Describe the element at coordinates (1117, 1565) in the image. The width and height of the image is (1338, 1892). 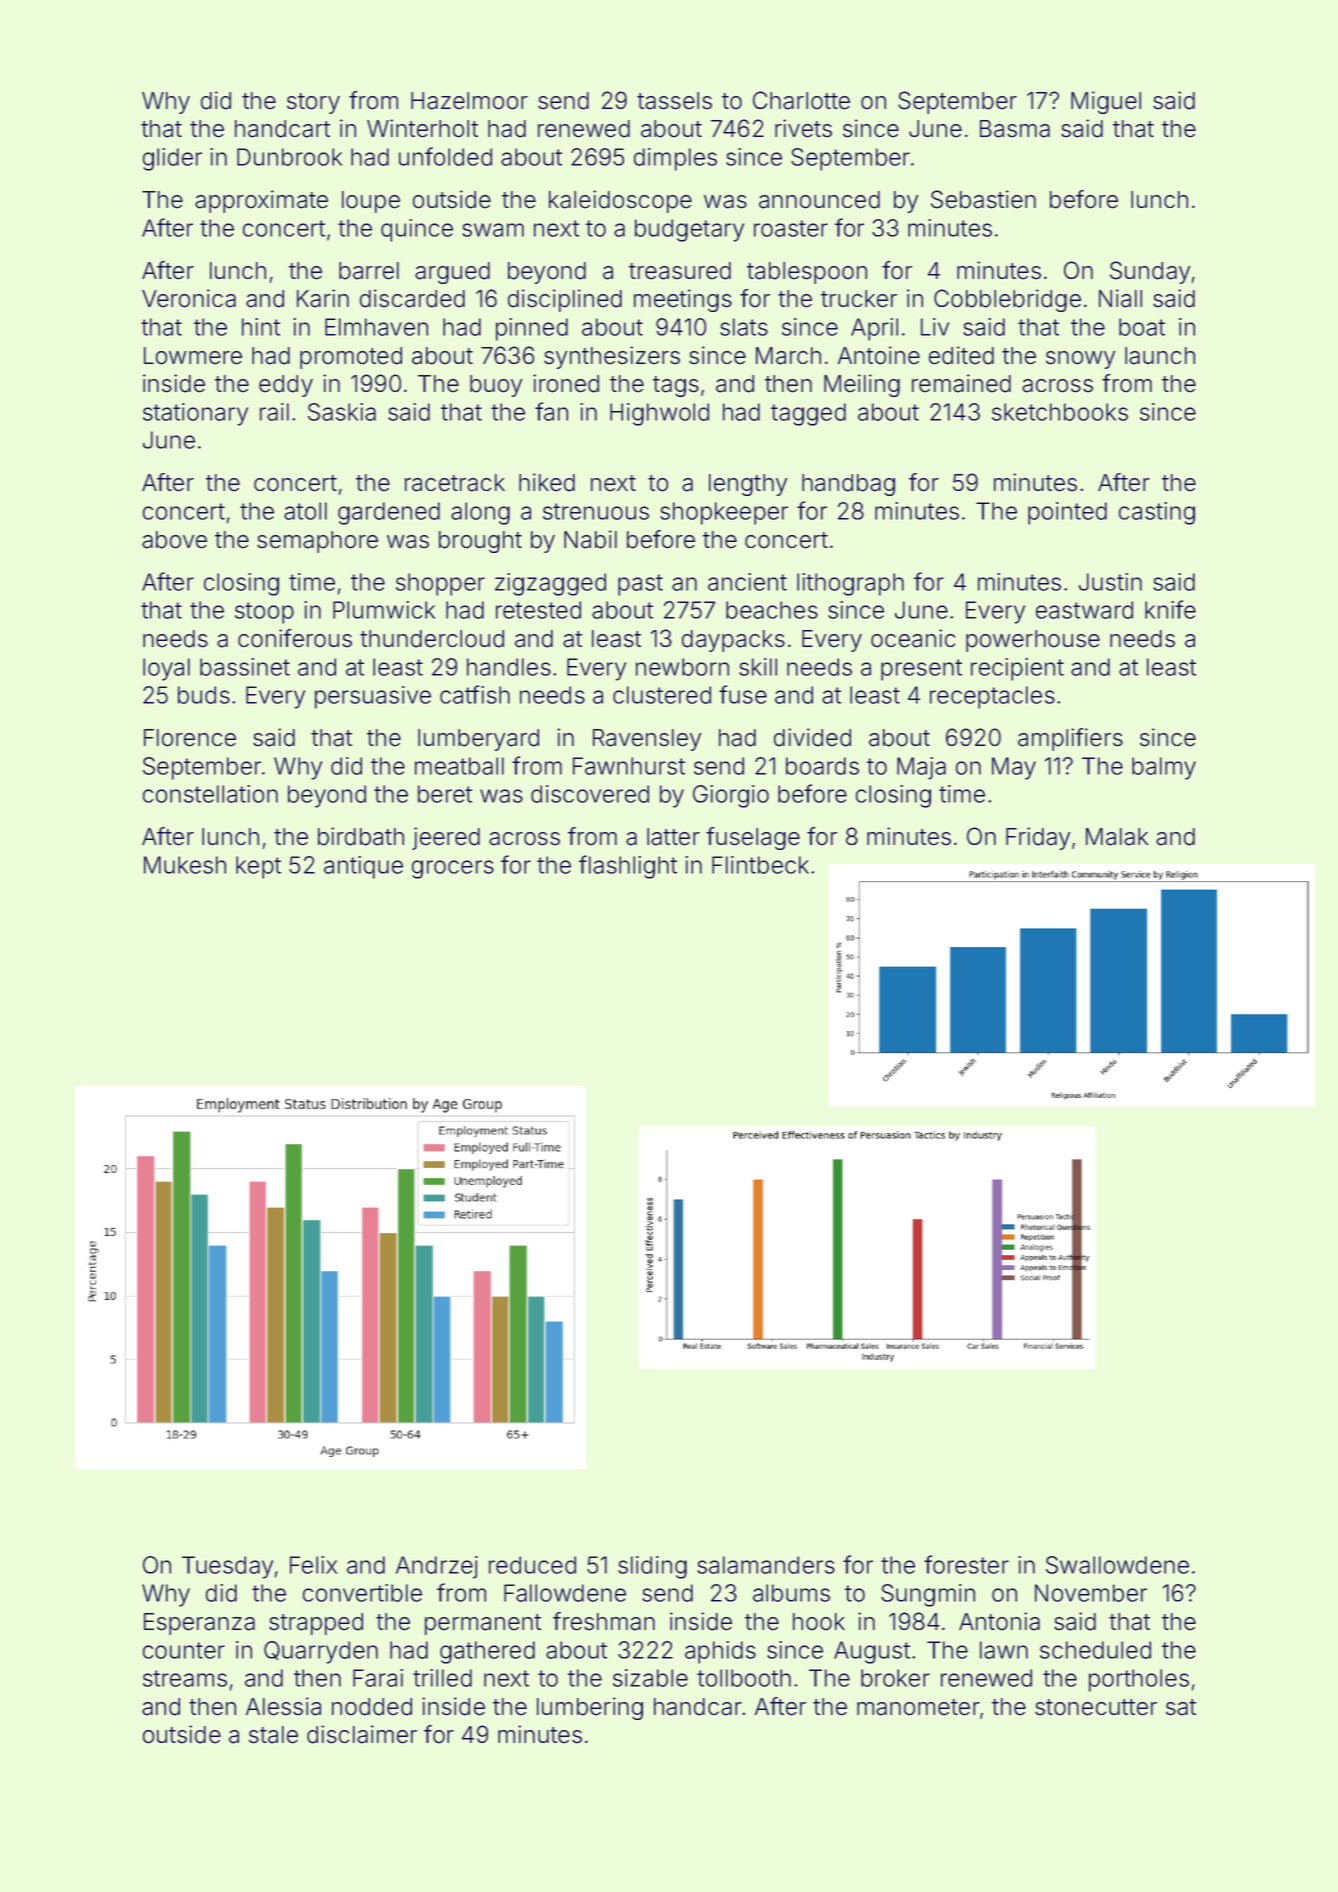
I see `Swallowdene` at that location.
